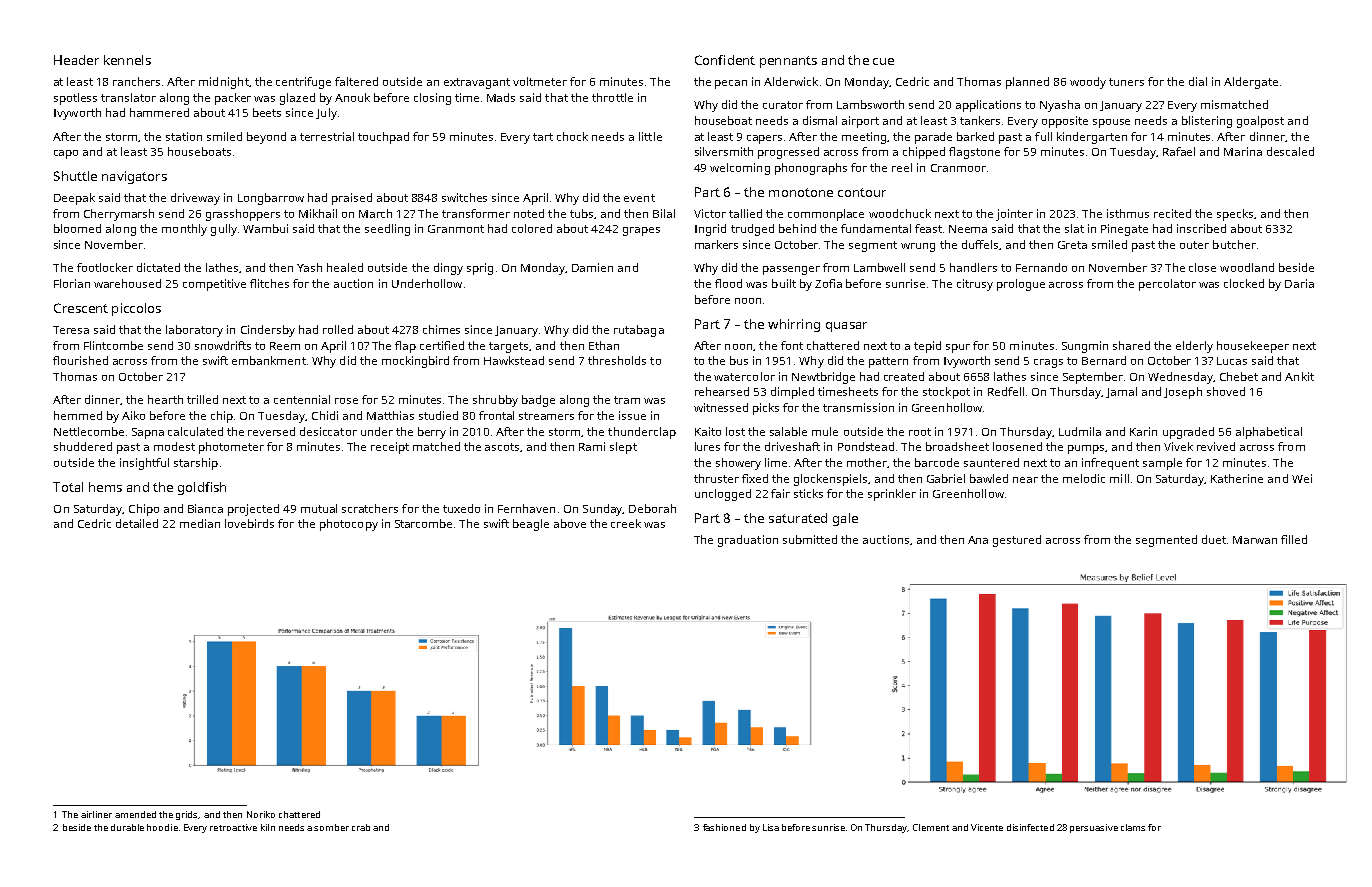 The height and width of the screenshot is (887, 1372). I want to click on grids, so click(187, 815).
